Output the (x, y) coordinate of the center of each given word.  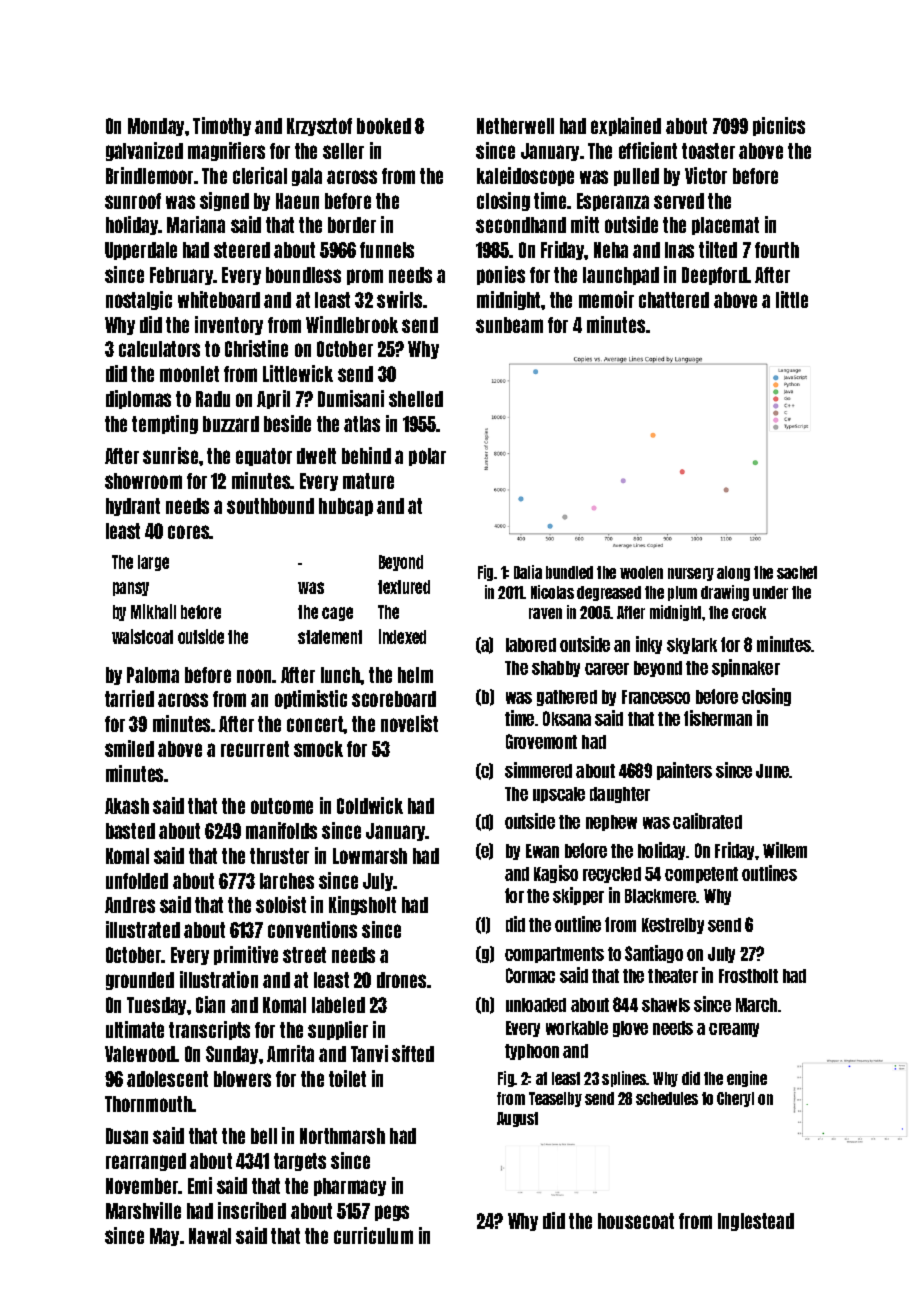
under (770, 592)
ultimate (135, 1029)
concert (315, 724)
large (153, 563)
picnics (779, 126)
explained (626, 126)
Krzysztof (319, 127)
